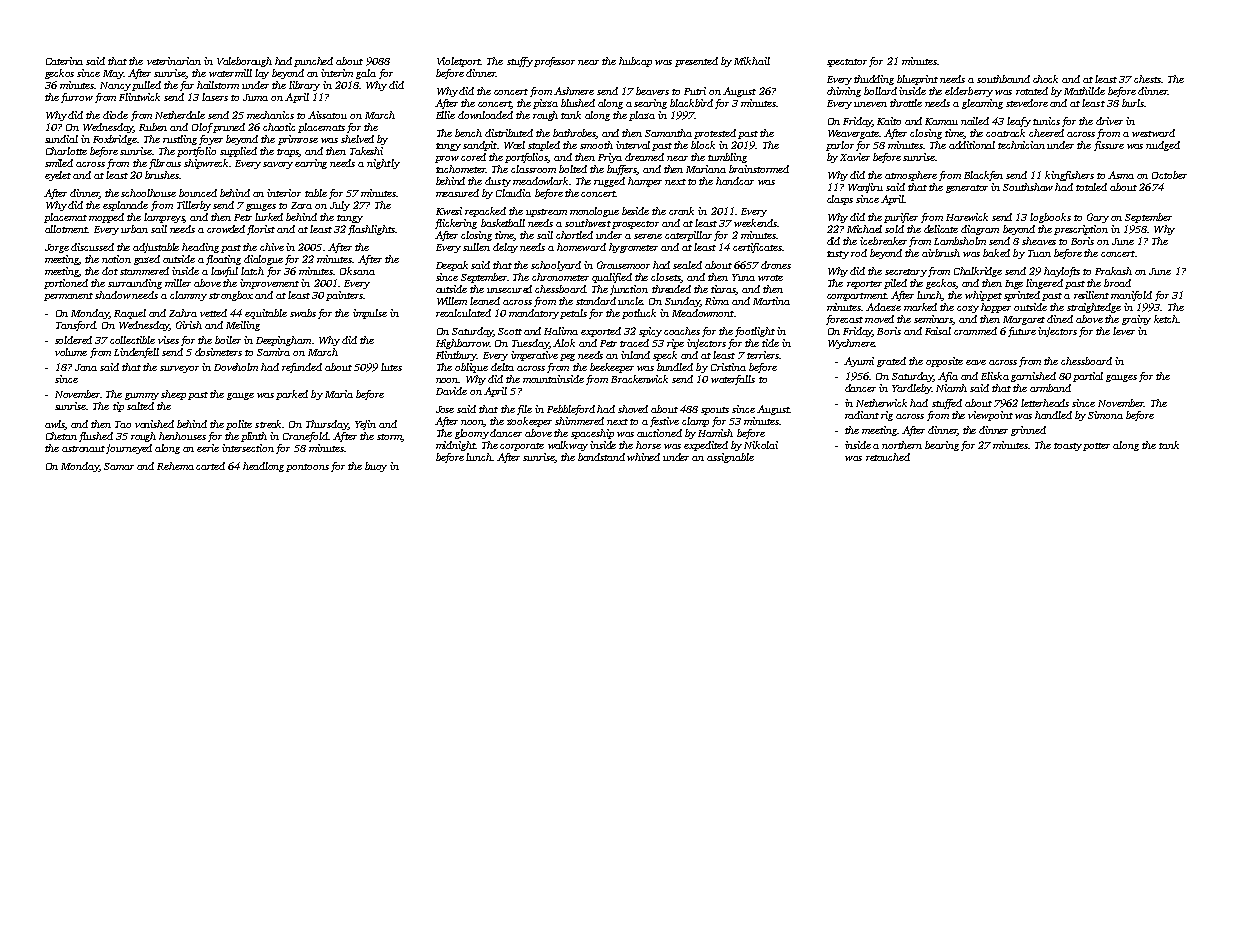 This image has width=1233, height=952. I want to click on improvement, so click(269, 284).
